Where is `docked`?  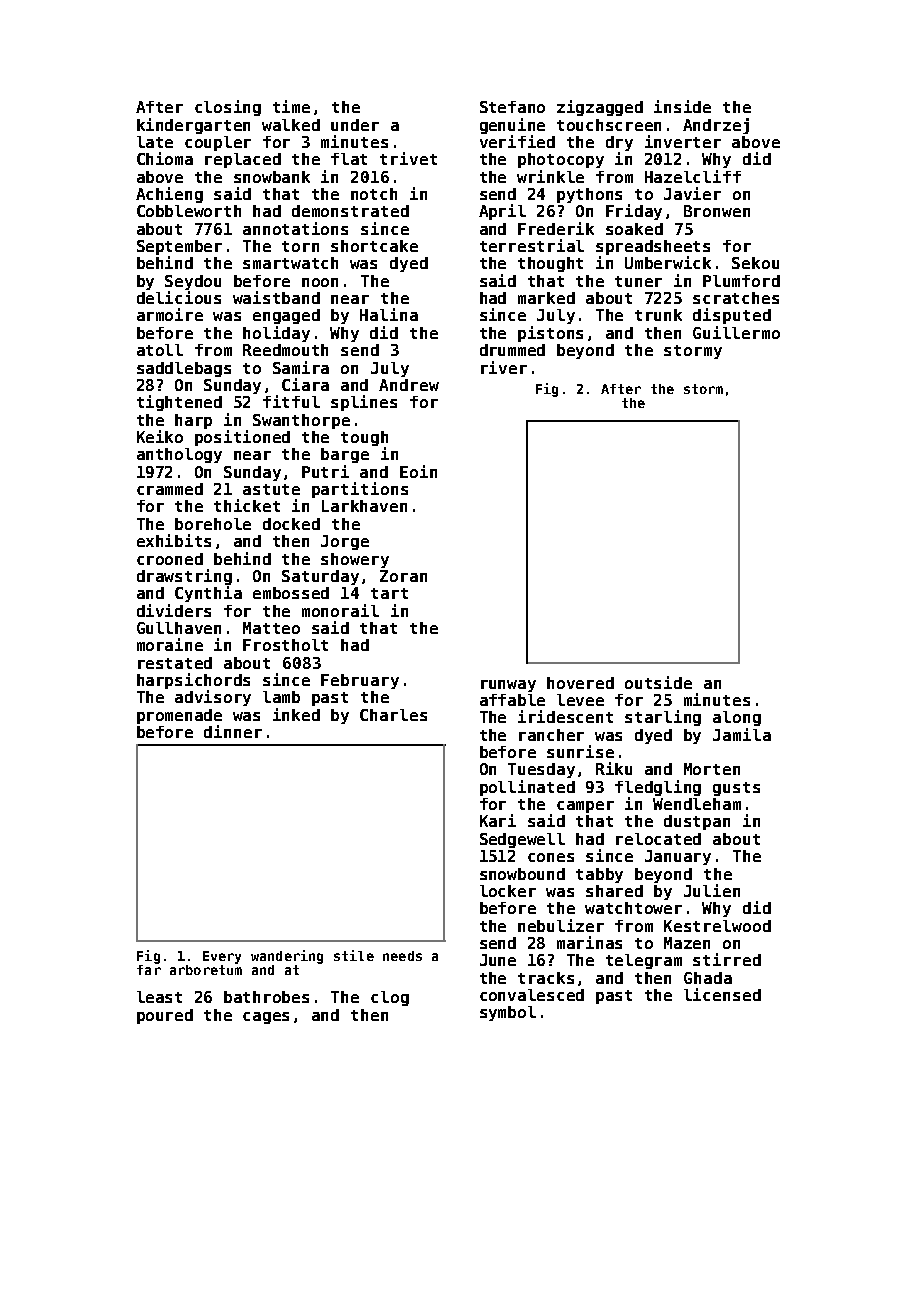
docked is located at coordinates (291, 524).
